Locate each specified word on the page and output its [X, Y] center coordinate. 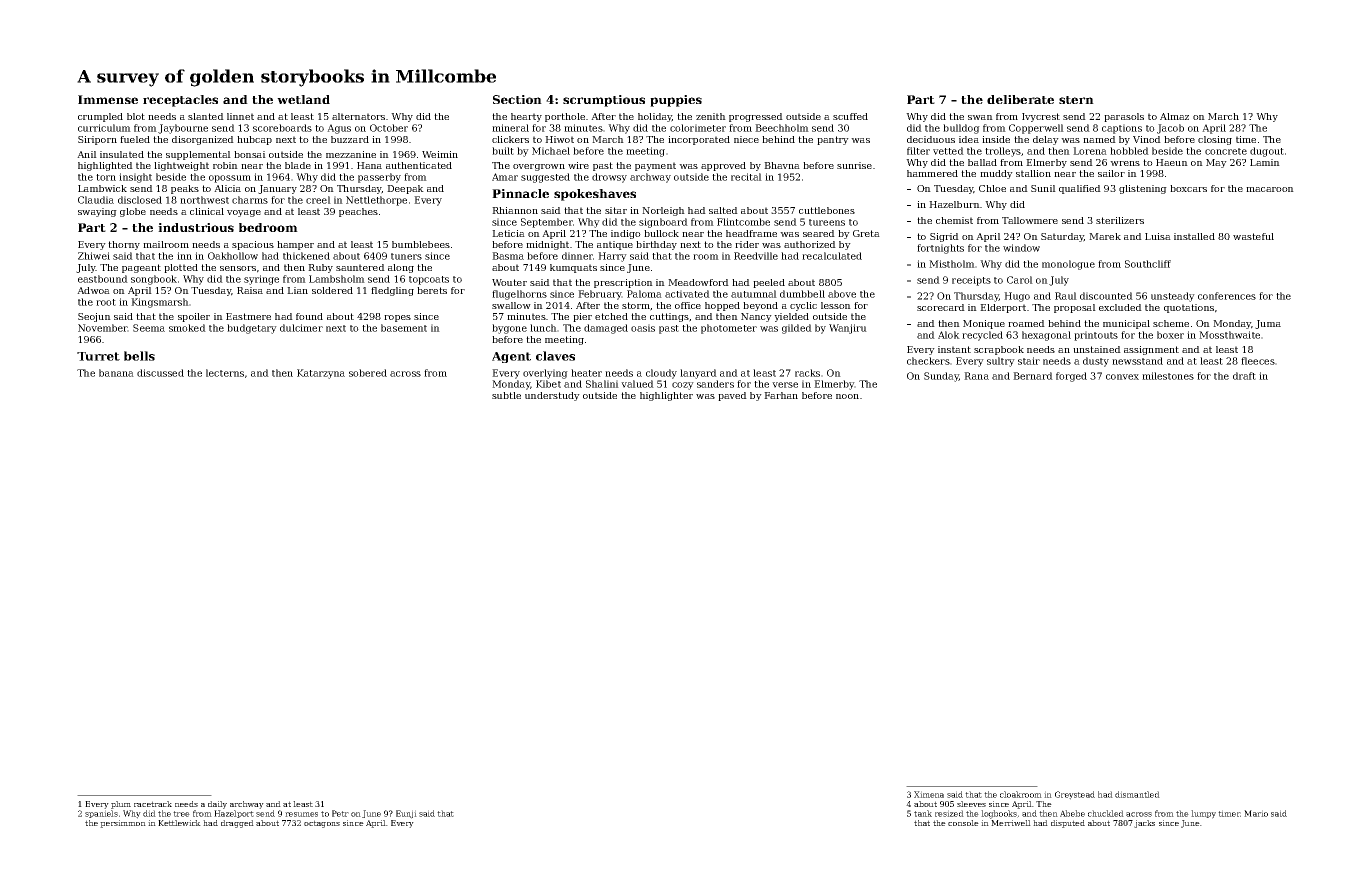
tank [923, 813]
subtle [506, 395]
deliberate [1020, 99]
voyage [244, 213]
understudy [552, 396]
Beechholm [782, 128]
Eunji [406, 814]
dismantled [1137, 794]
